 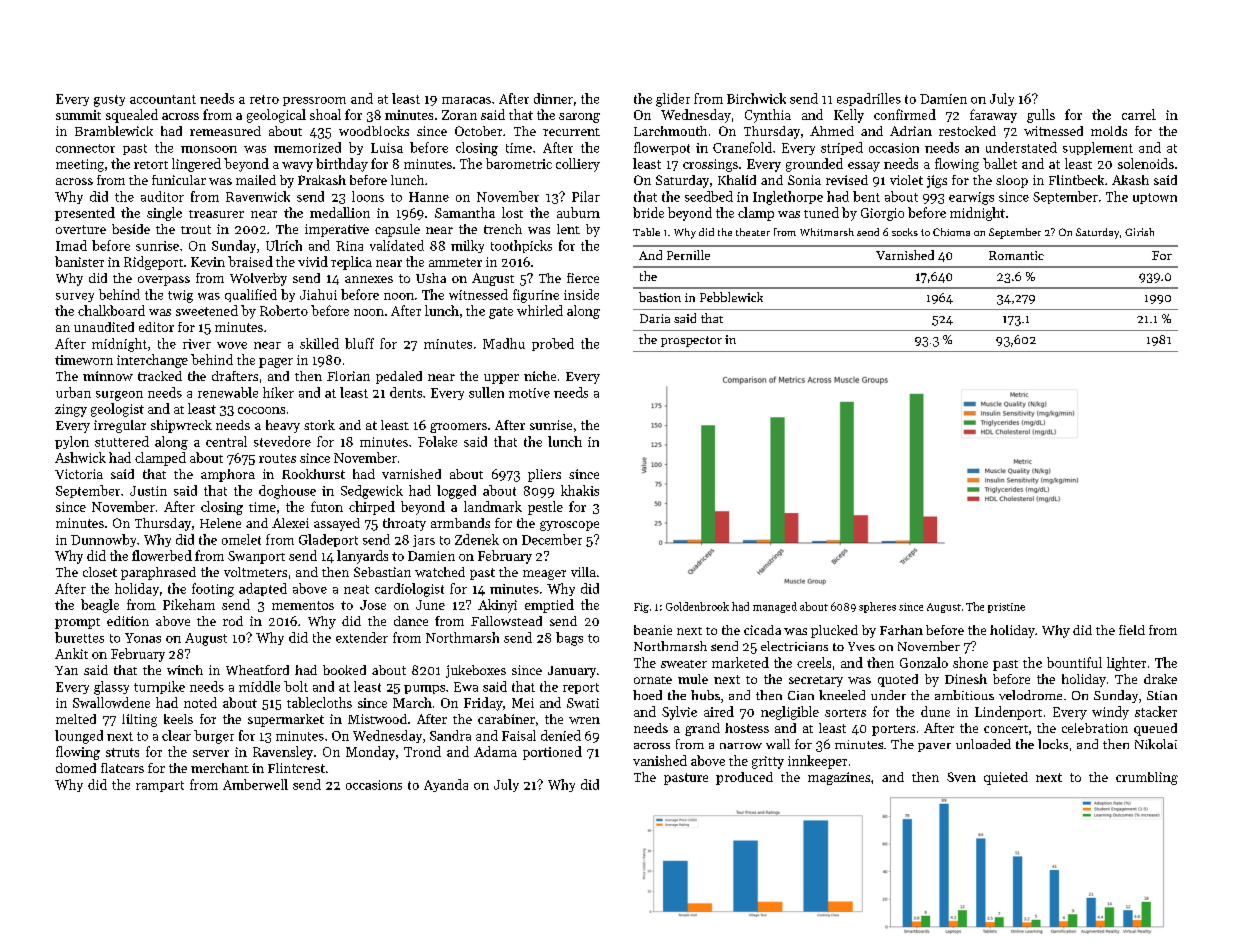 I want to click on chalkboard, so click(x=111, y=310).
